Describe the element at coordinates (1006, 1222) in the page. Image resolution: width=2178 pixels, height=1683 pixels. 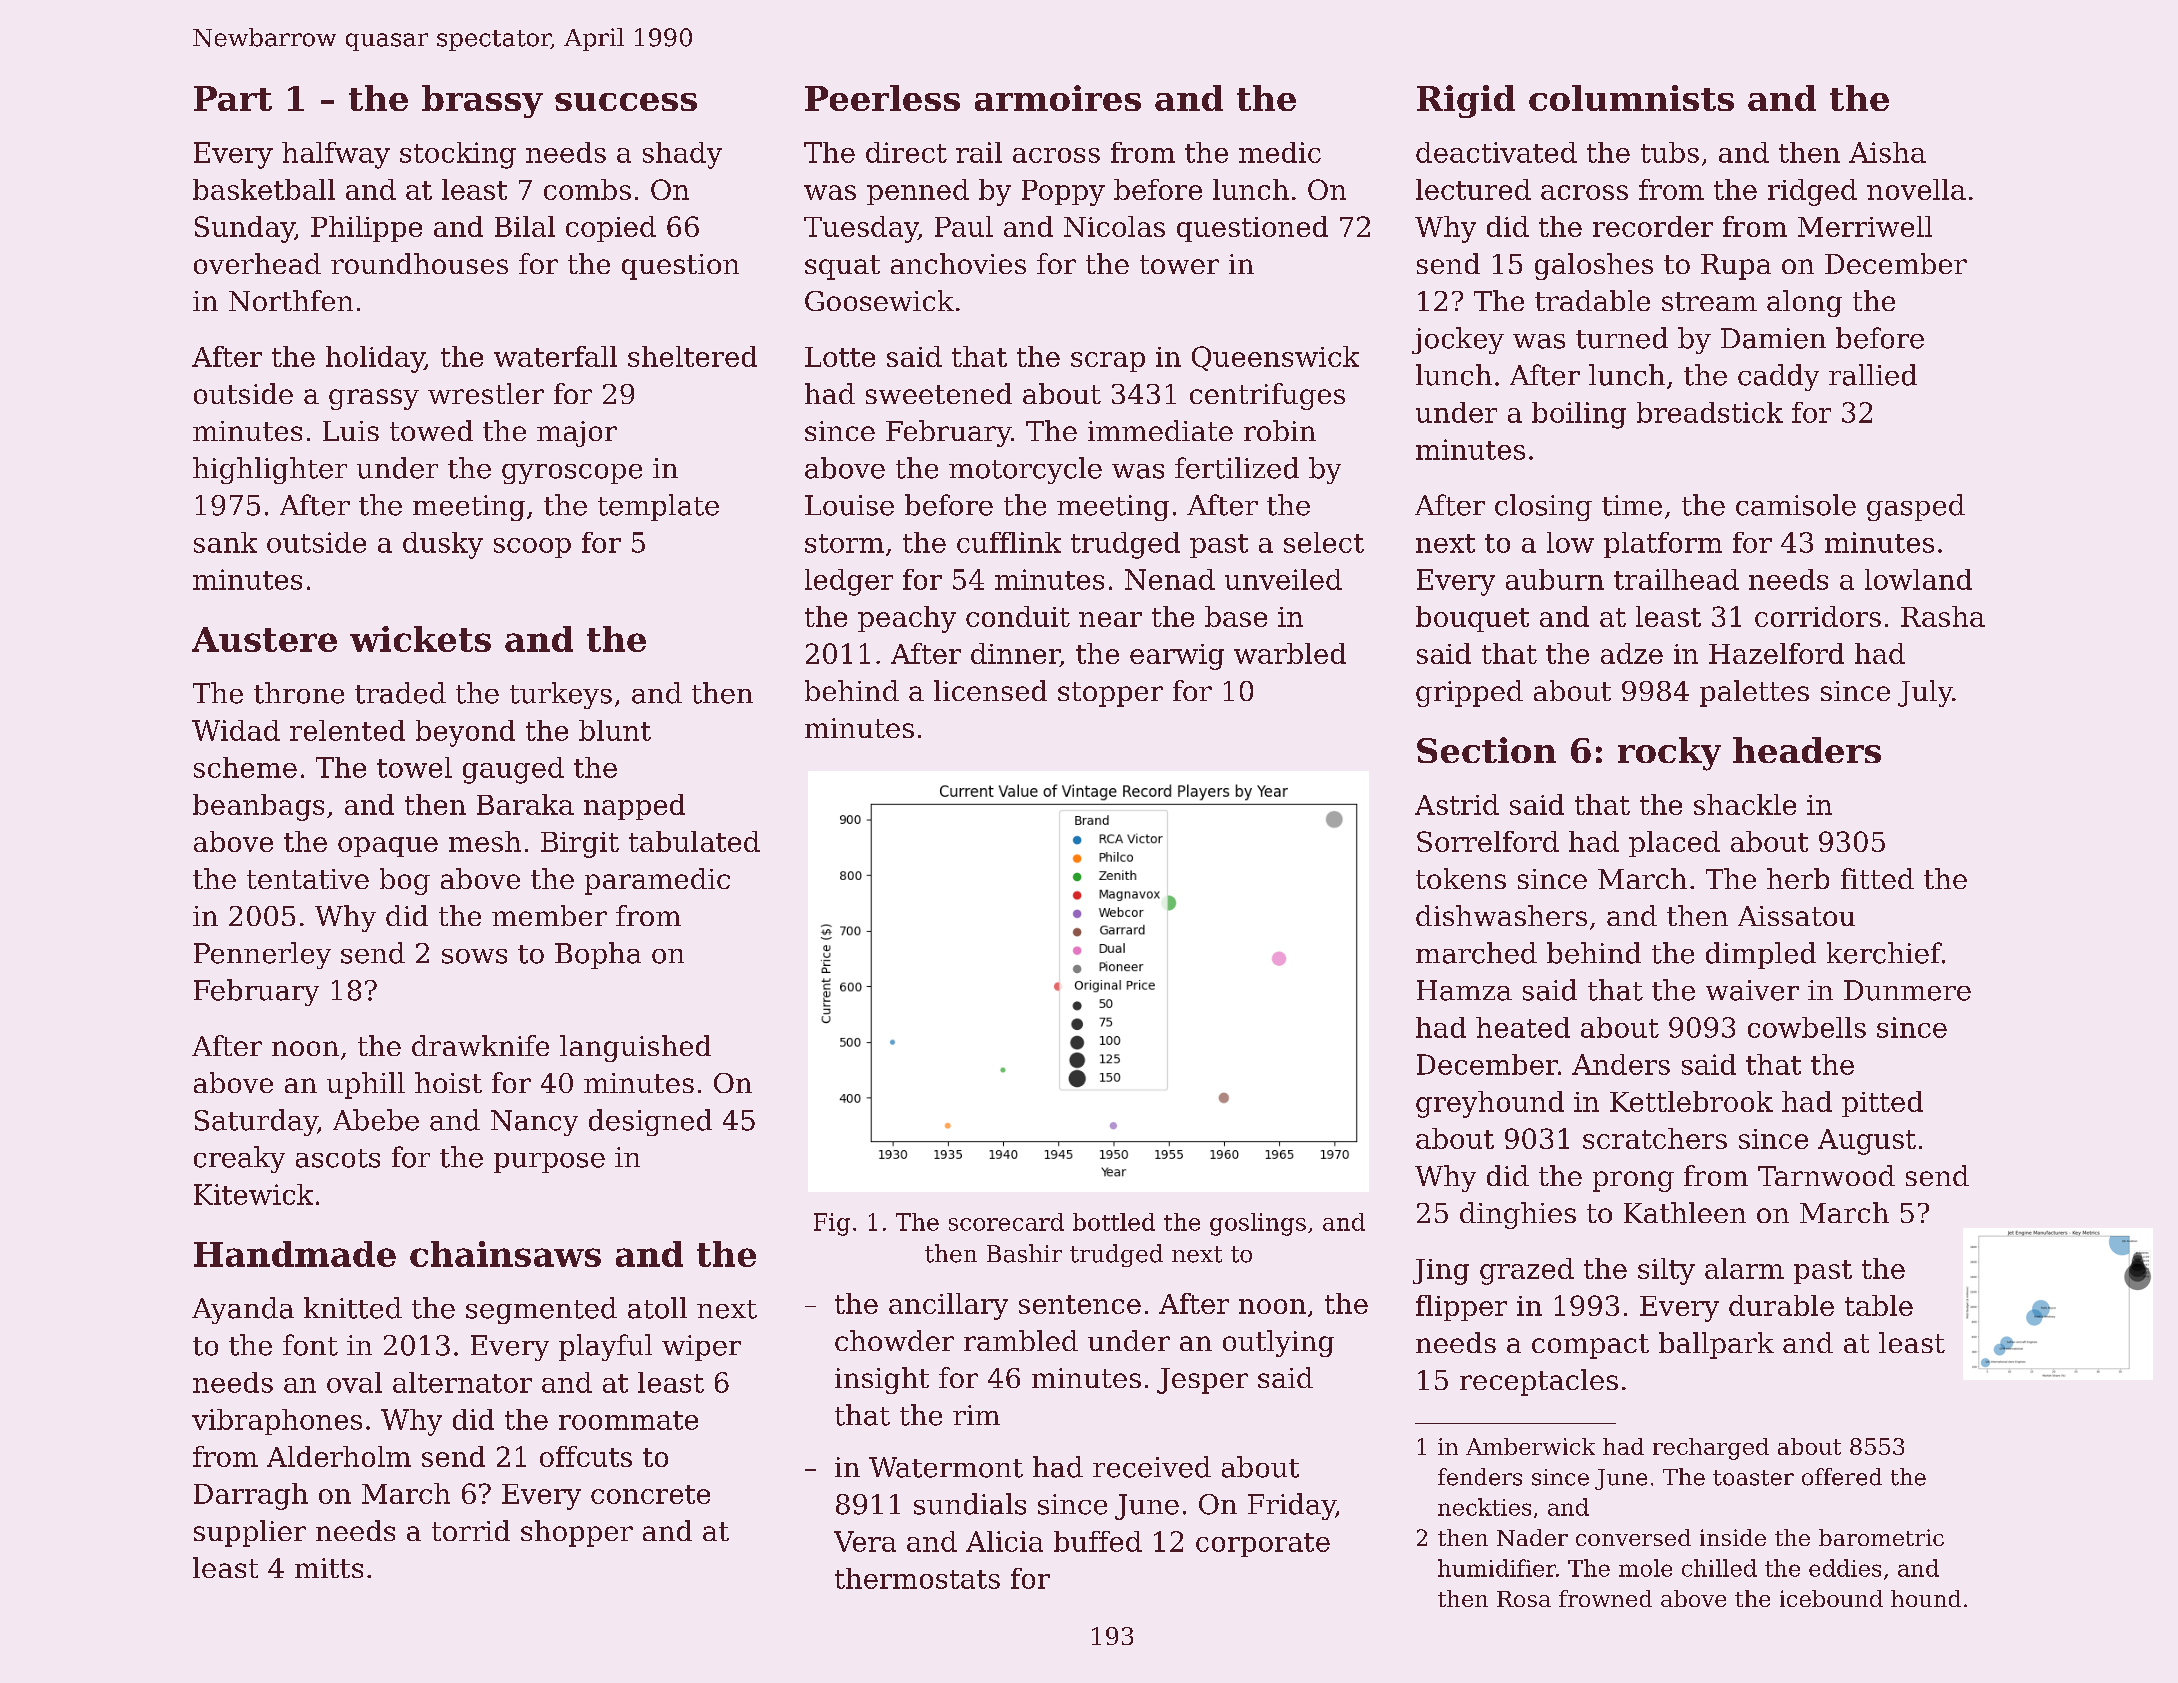
I see `scorecard` at that location.
